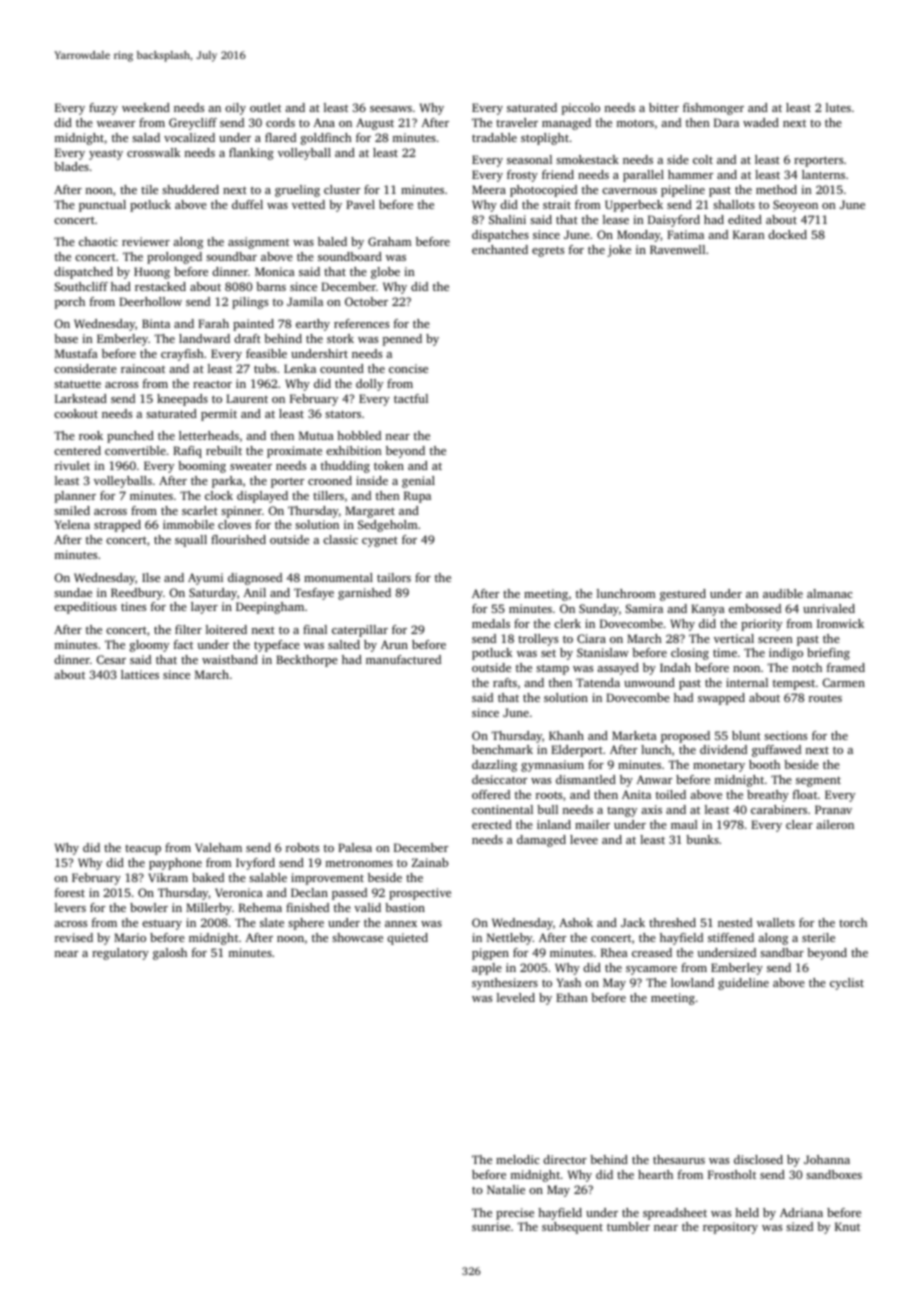  Describe the element at coordinates (391, 109) in the page. I see `seesaws` at that location.
